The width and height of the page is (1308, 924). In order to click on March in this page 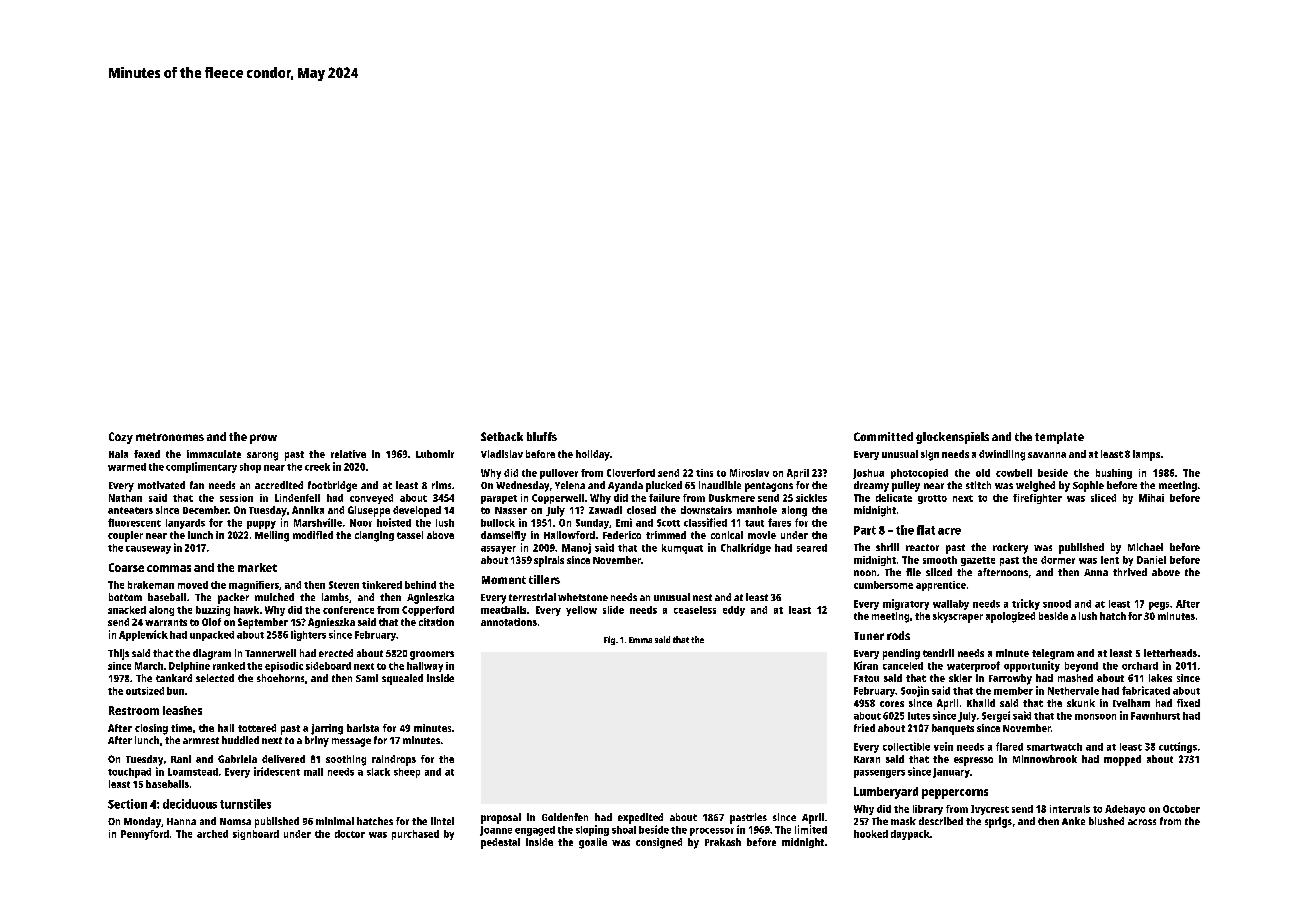, I will do `click(149, 666)`.
